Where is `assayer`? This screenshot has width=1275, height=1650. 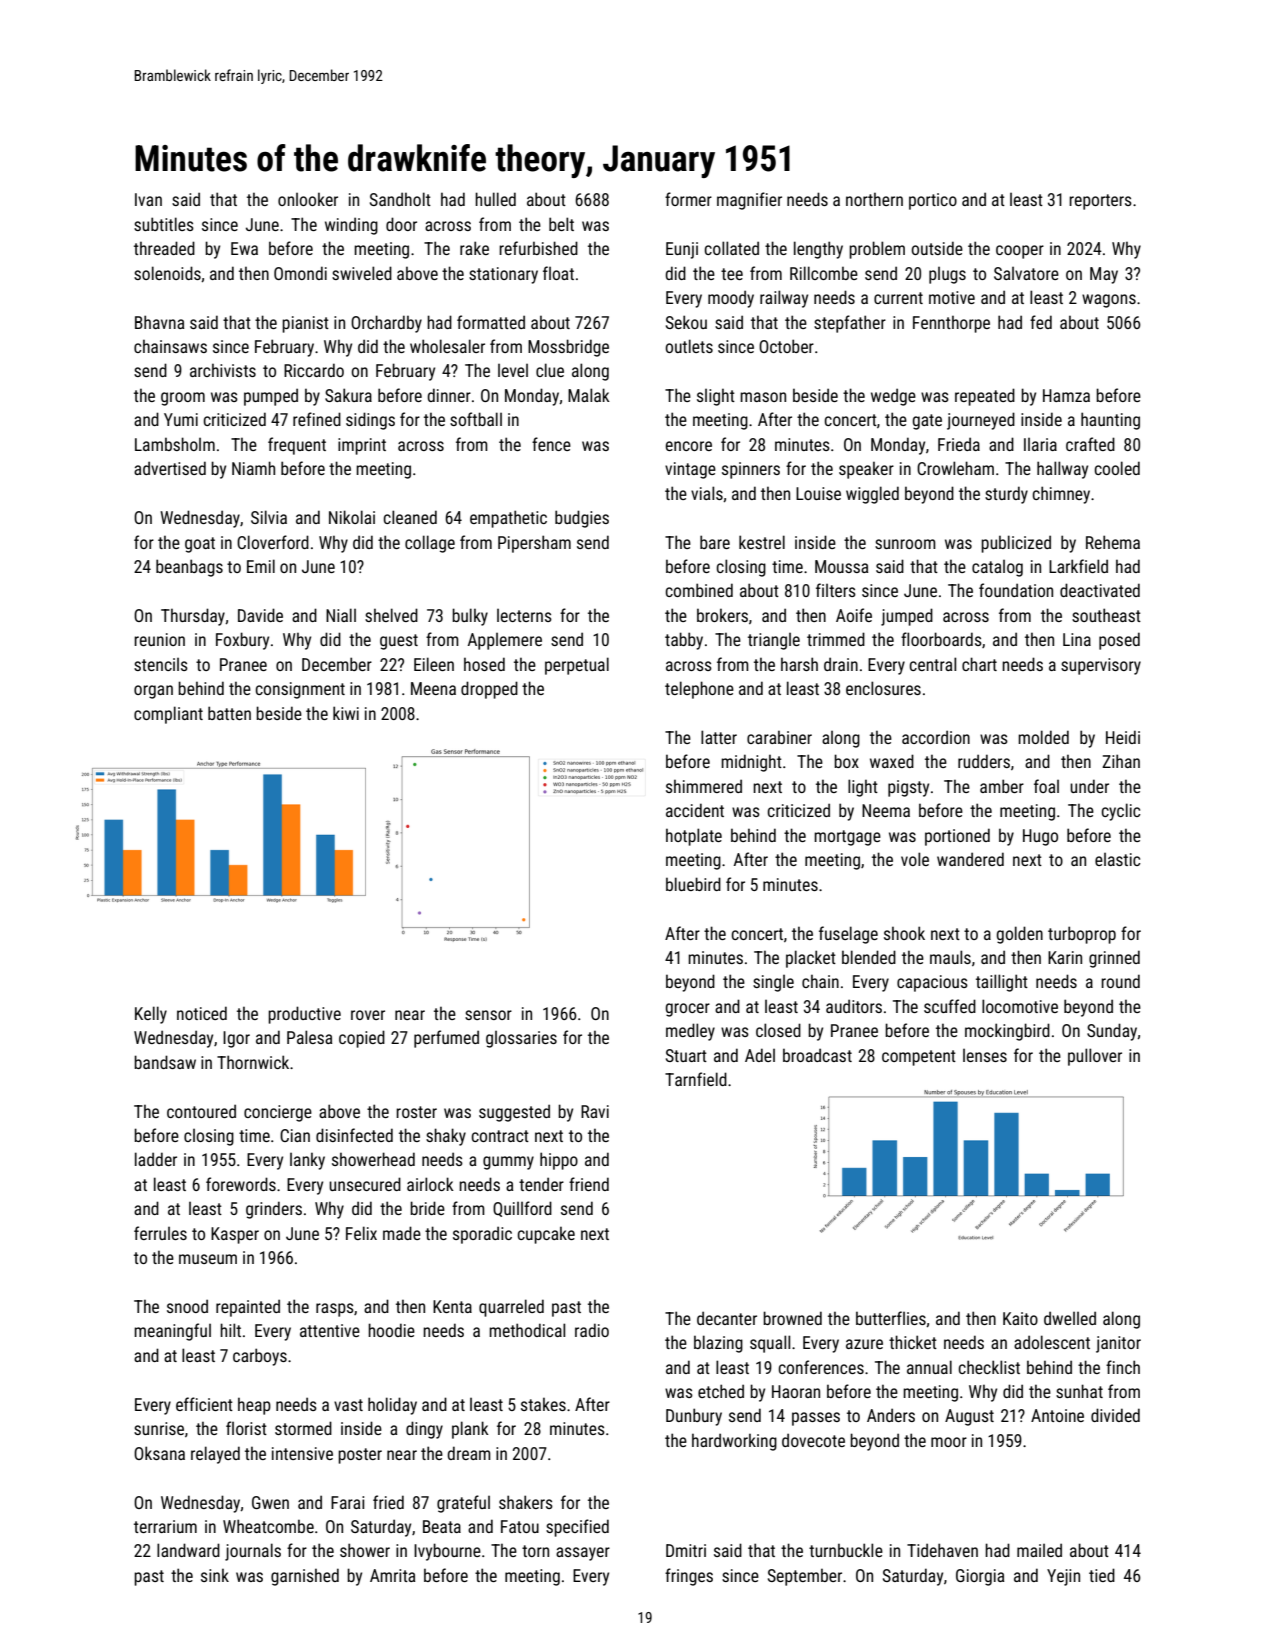
assayer is located at coordinates (583, 1554).
